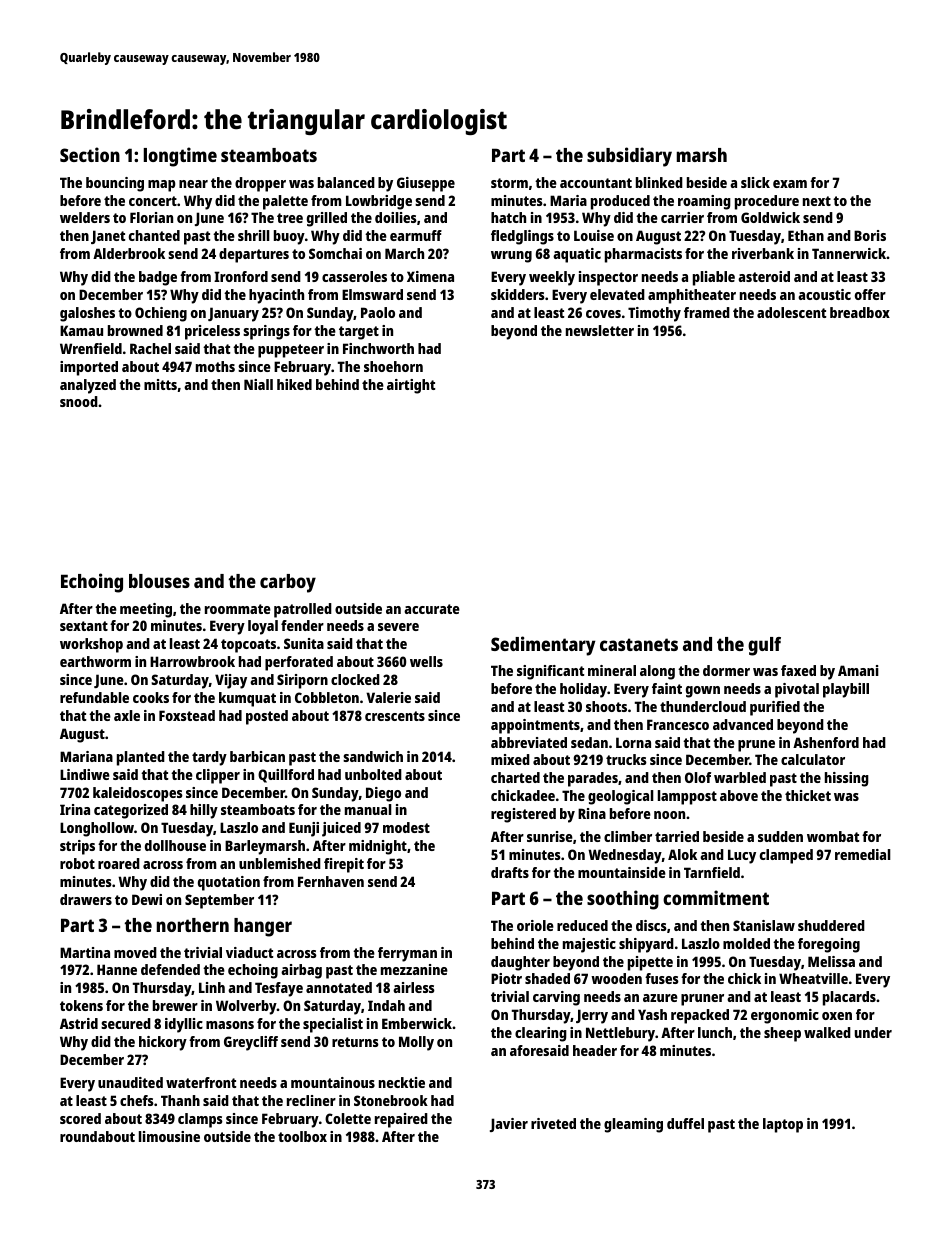  What do you see at coordinates (218, 776) in the document?
I see `clipper` at bounding box center [218, 776].
